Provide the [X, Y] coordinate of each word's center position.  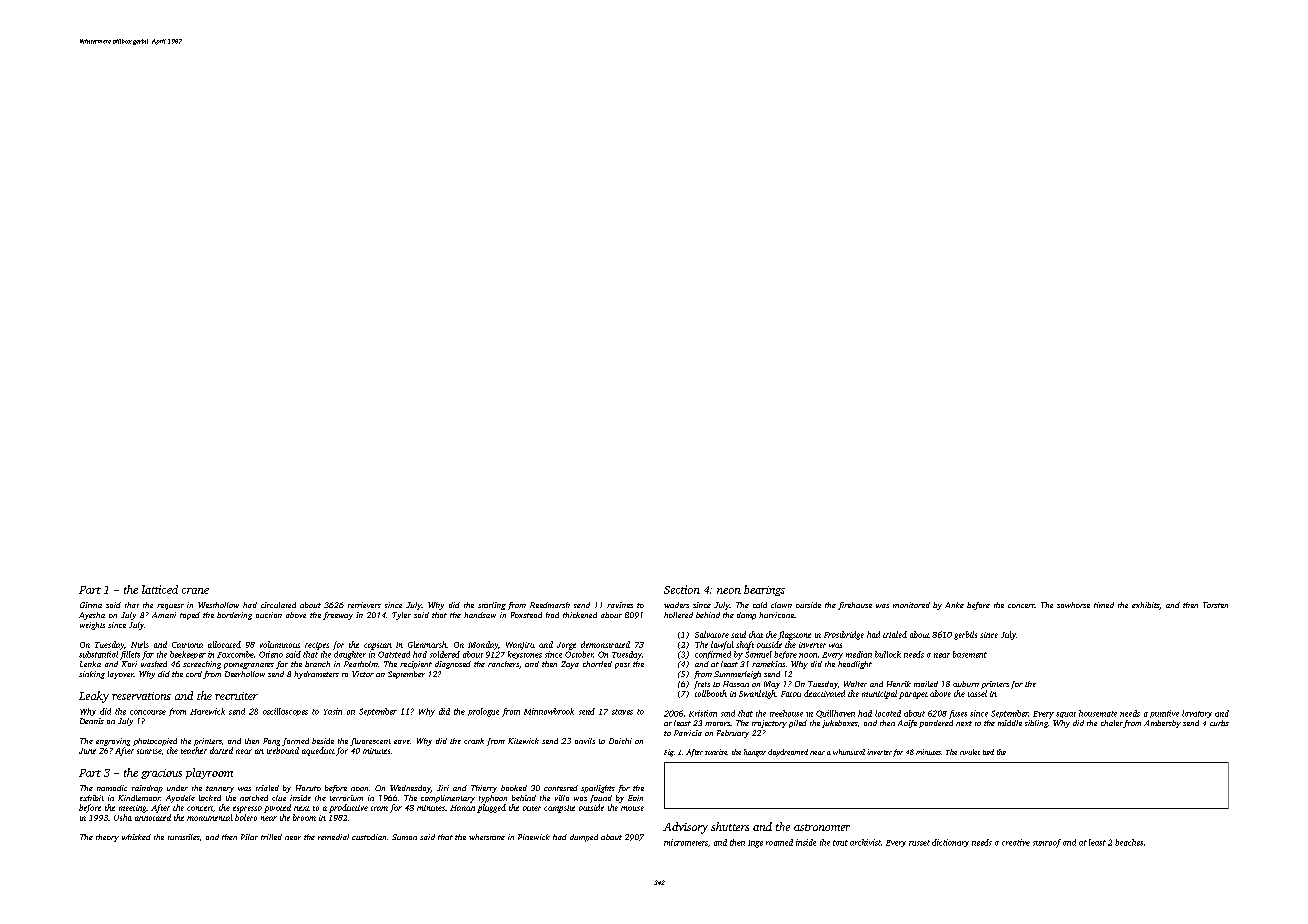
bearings [764, 590]
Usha [123, 817]
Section [682, 589]
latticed [160, 589]
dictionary [950, 843]
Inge [755, 844]
